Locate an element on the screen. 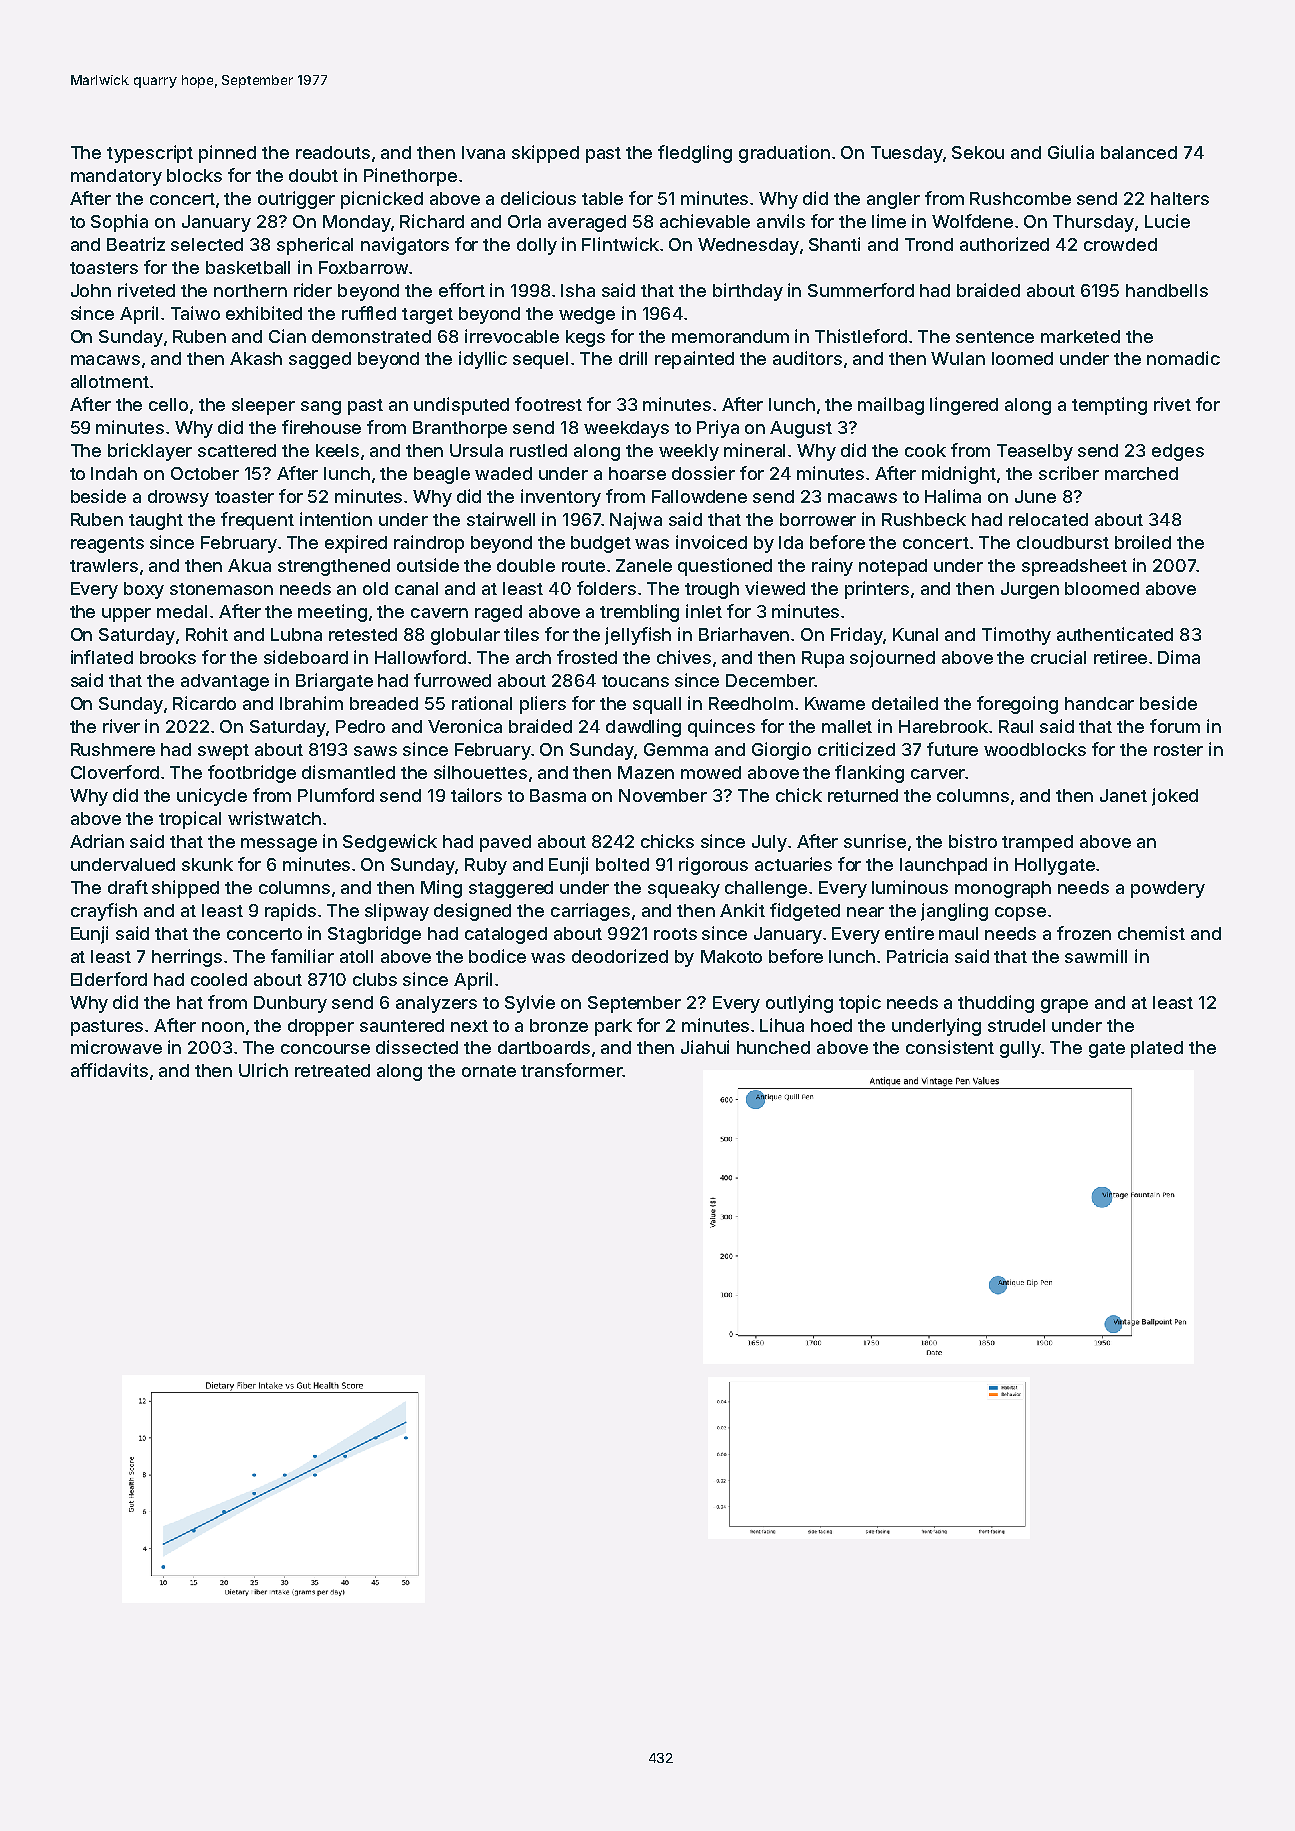 The width and height of the screenshot is (1295, 1831). readouts is located at coordinates (333, 152).
